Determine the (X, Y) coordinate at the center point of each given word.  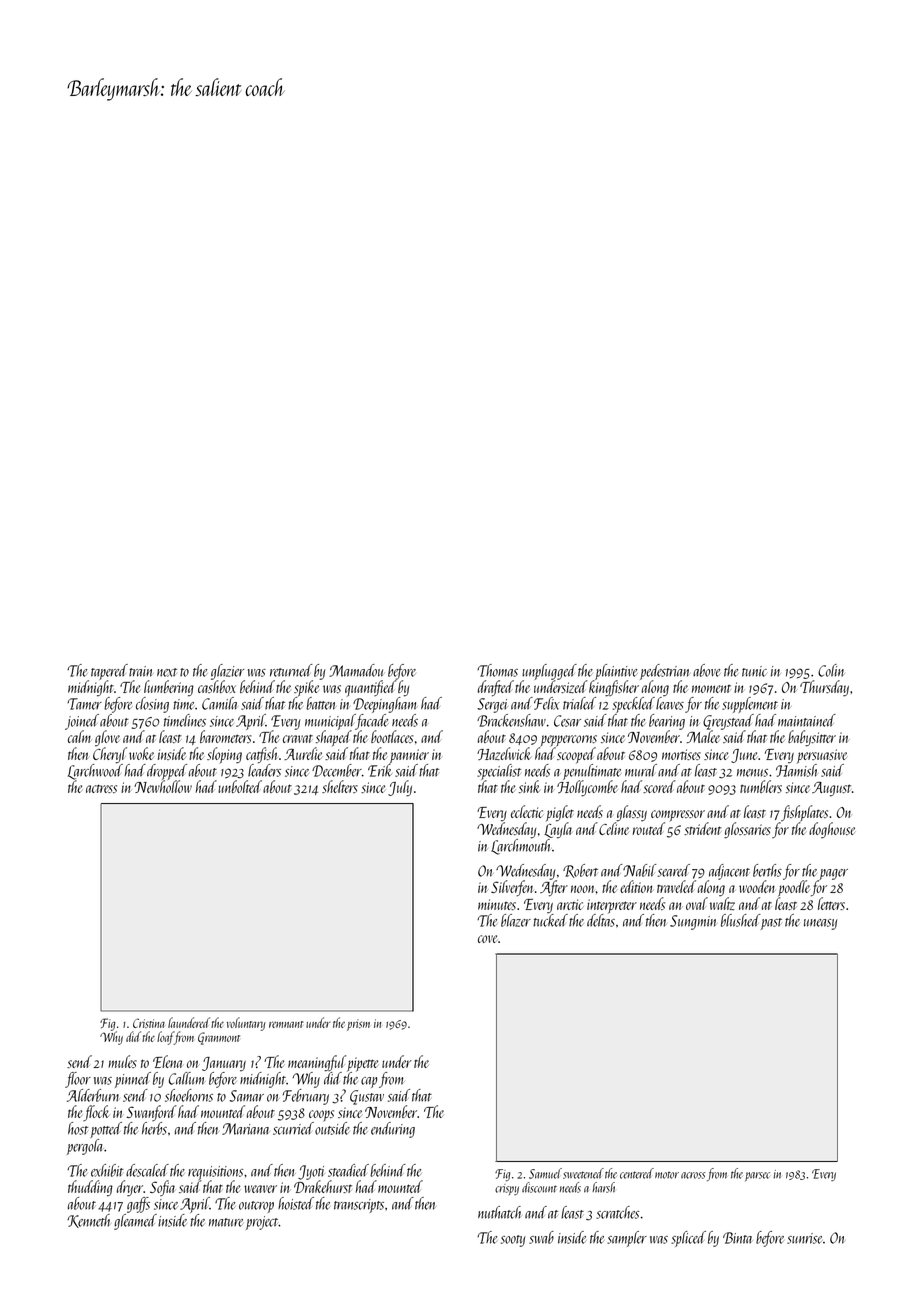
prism (358, 1025)
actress (101, 788)
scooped (576, 755)
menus (752, 773)
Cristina (149, 1023)
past (771, 924)
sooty (513, 1241)
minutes (497, 904)
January (224, 1064)
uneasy (821, 924)
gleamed (135, 1222)
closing (152, 705)
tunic (754, 671)
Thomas (497, 670)
